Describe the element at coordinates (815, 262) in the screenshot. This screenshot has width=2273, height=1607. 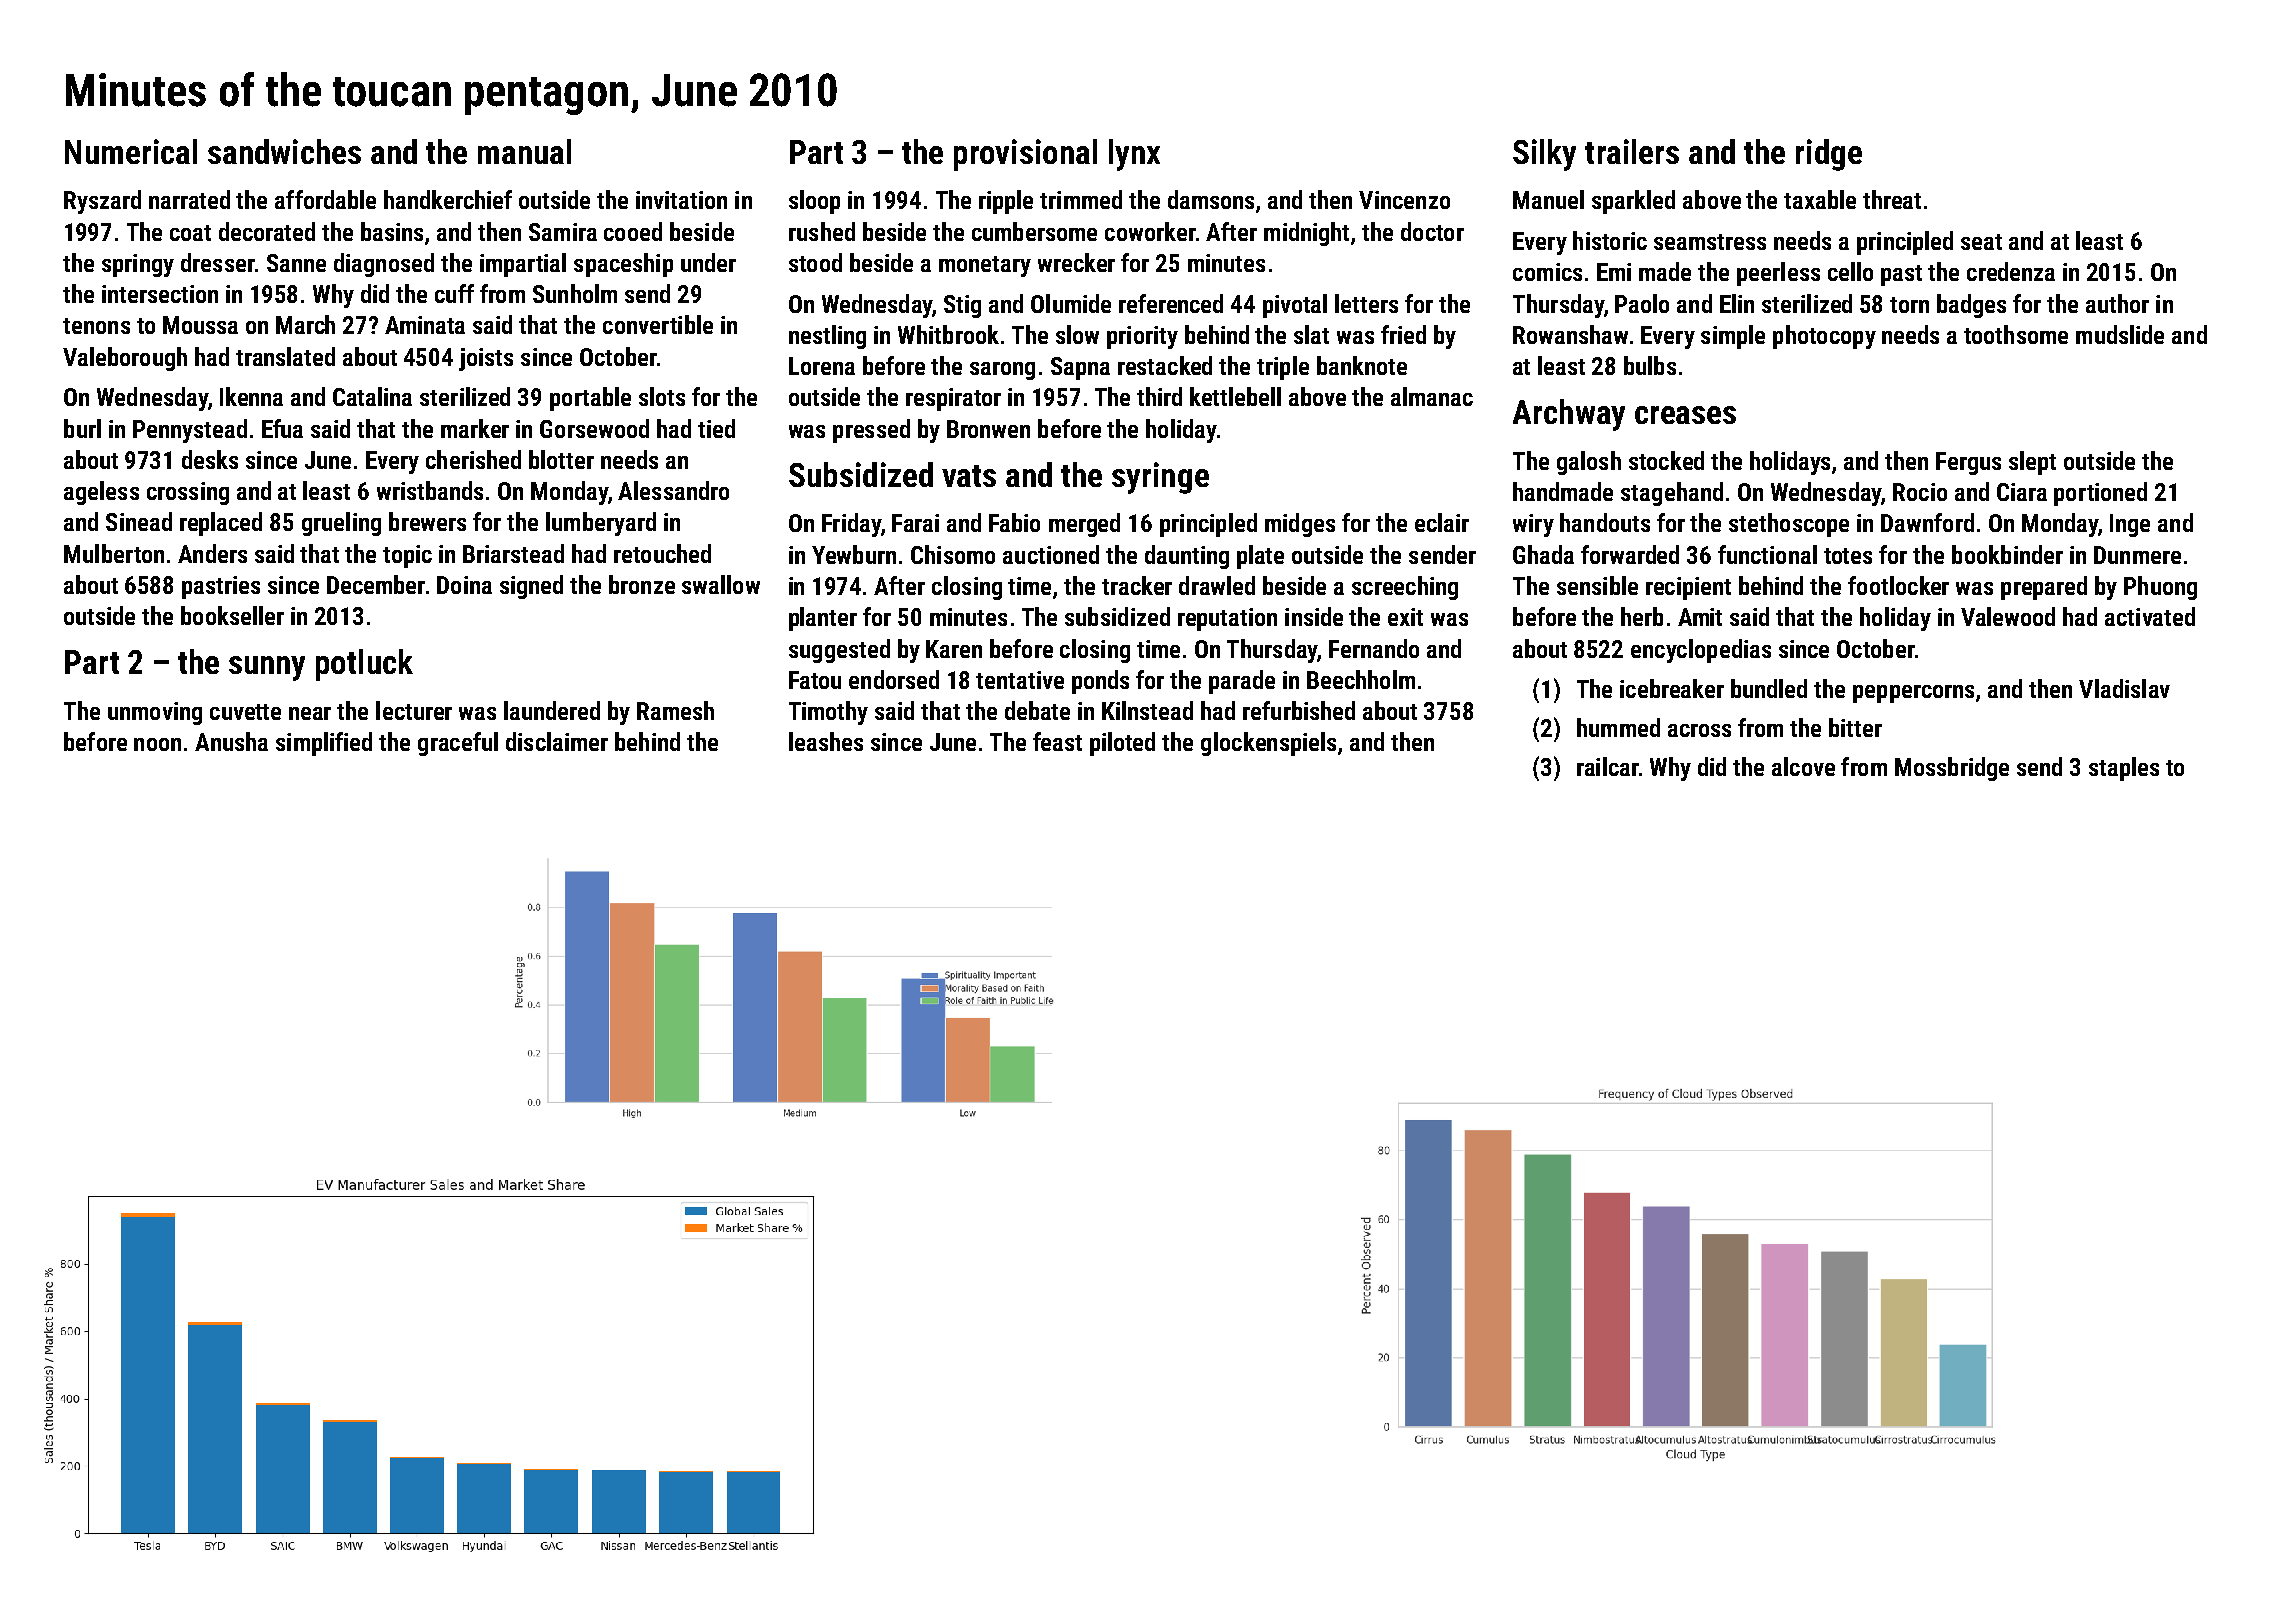
I see `stood` at that location.
